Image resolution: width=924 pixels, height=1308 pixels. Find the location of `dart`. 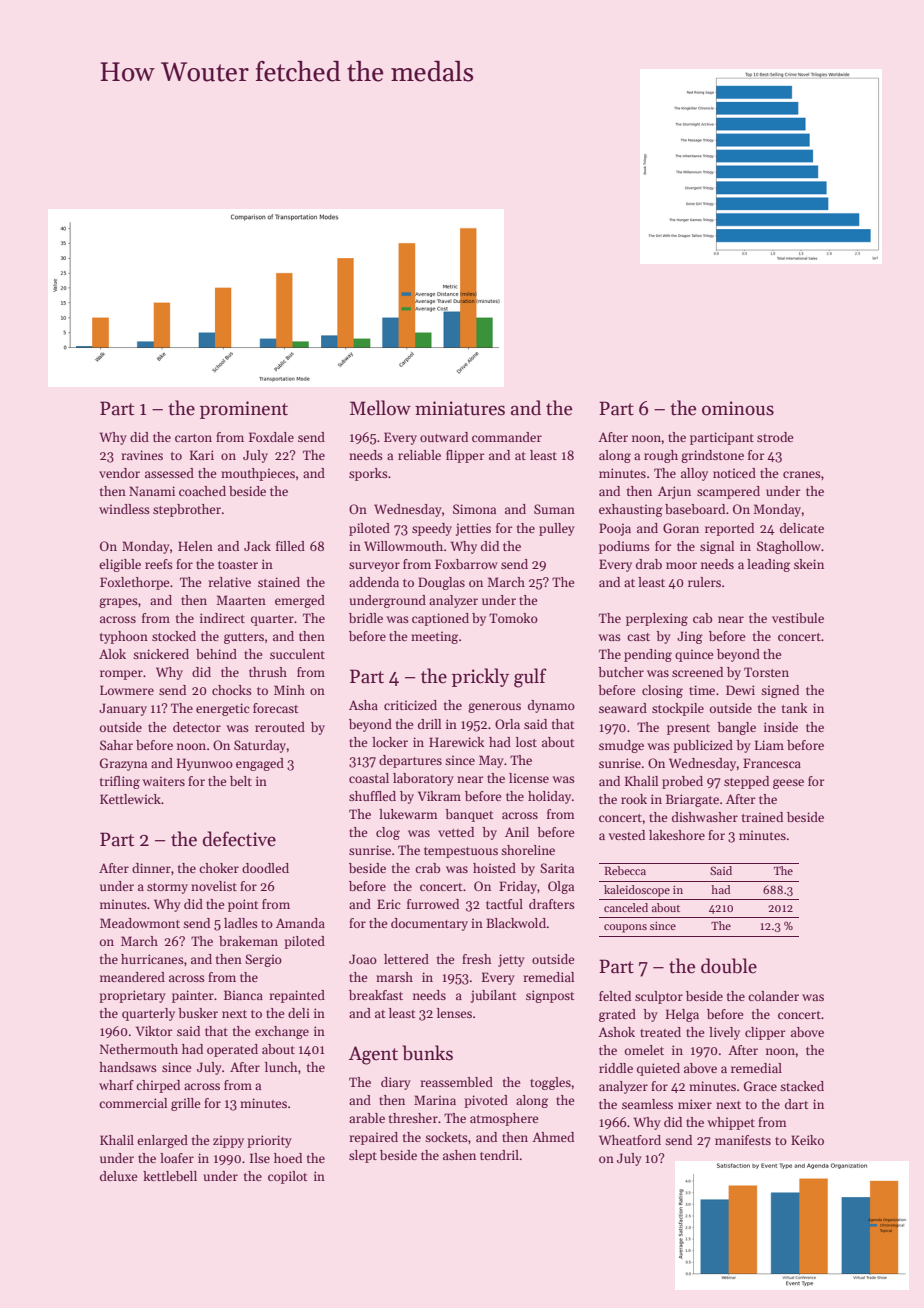

dart is located at coordinates (796, 1104).
